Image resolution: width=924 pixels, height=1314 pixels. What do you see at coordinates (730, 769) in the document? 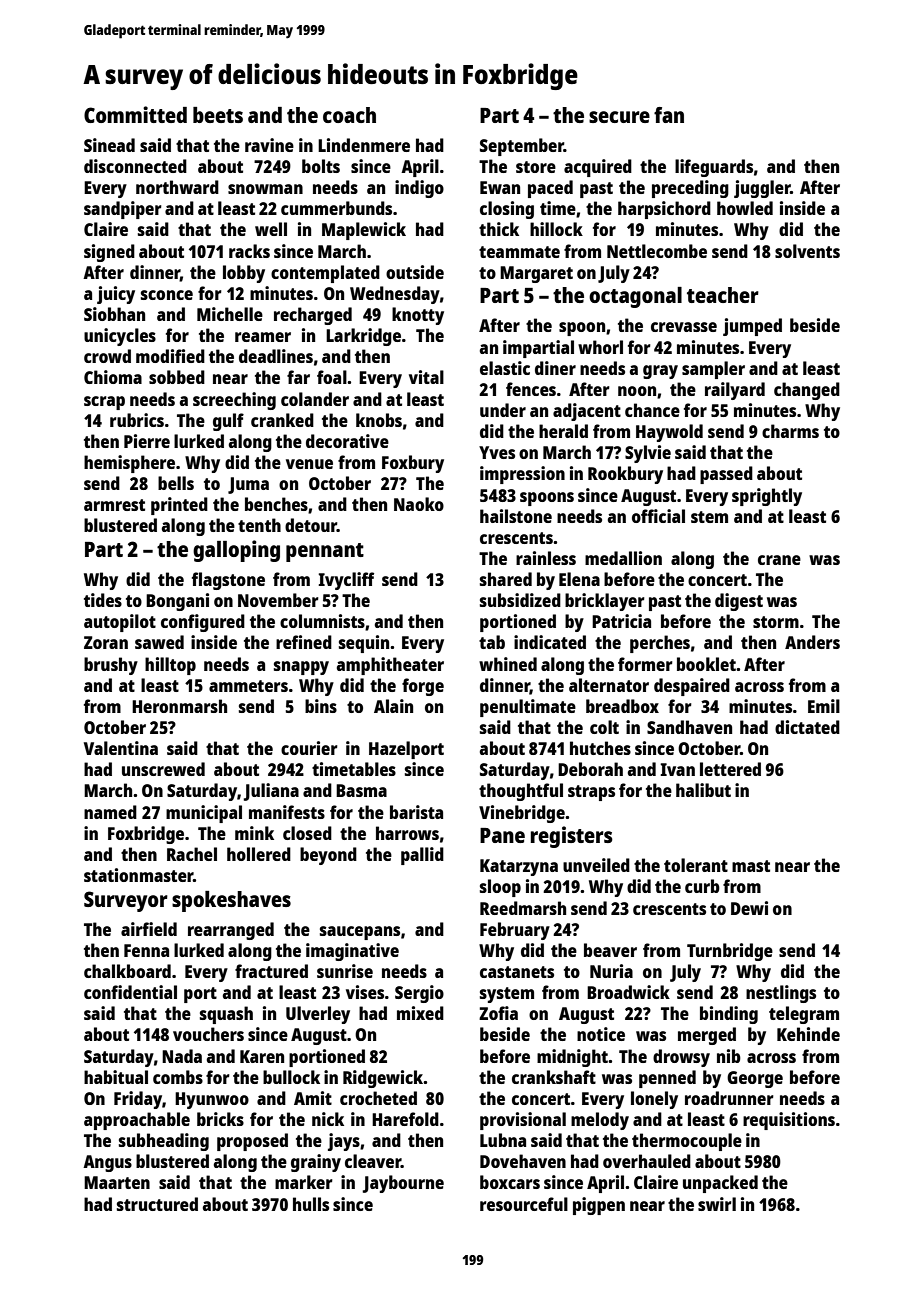
I see `lettered` at bounding box center [730, 769].
